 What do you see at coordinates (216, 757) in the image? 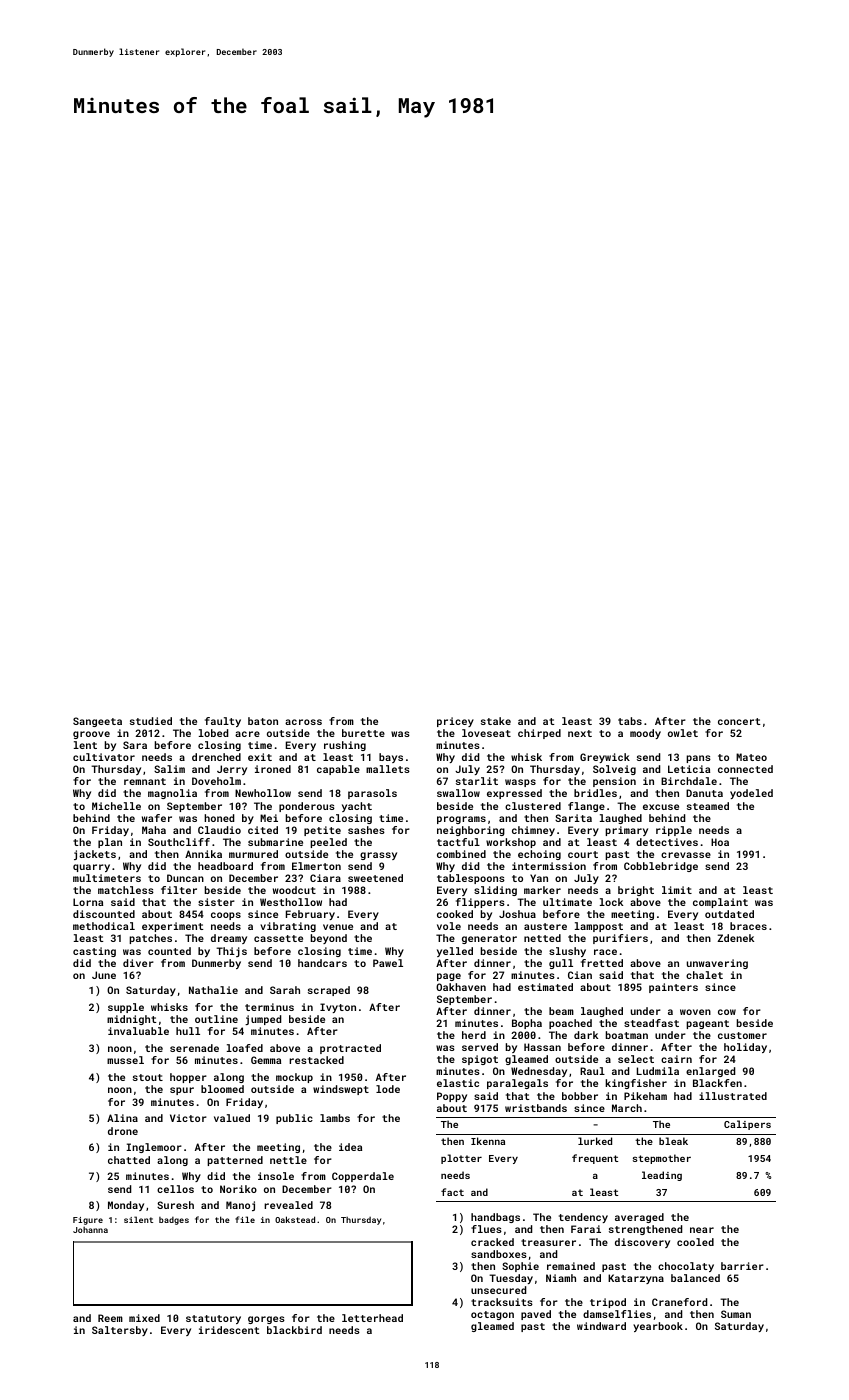
I see `drenched` at bounding box center [216, 757].
